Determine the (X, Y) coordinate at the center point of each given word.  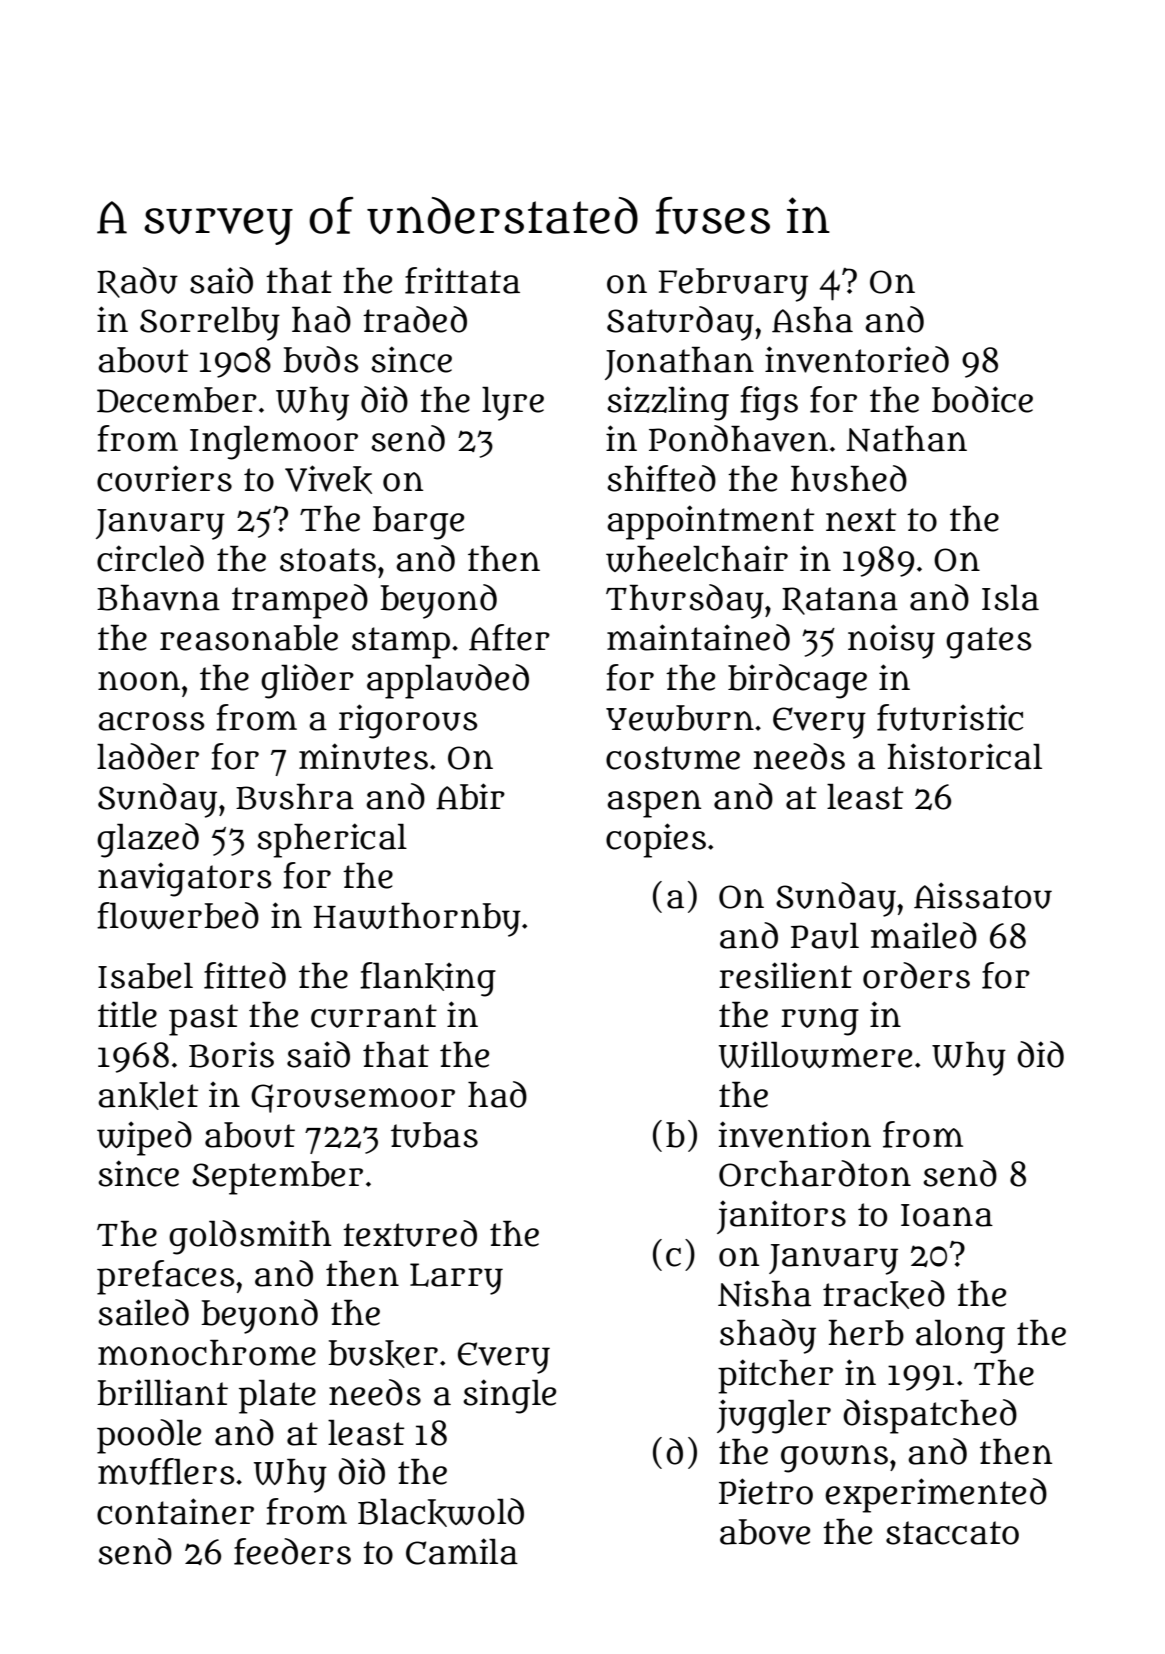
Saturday (680, 323)
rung (820, 1022)
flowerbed (178, 915)
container (175, 1511)
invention (795, 1134)
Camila (462, 1551)
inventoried (857, 359)
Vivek (328, 479)
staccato (952, 1533)
